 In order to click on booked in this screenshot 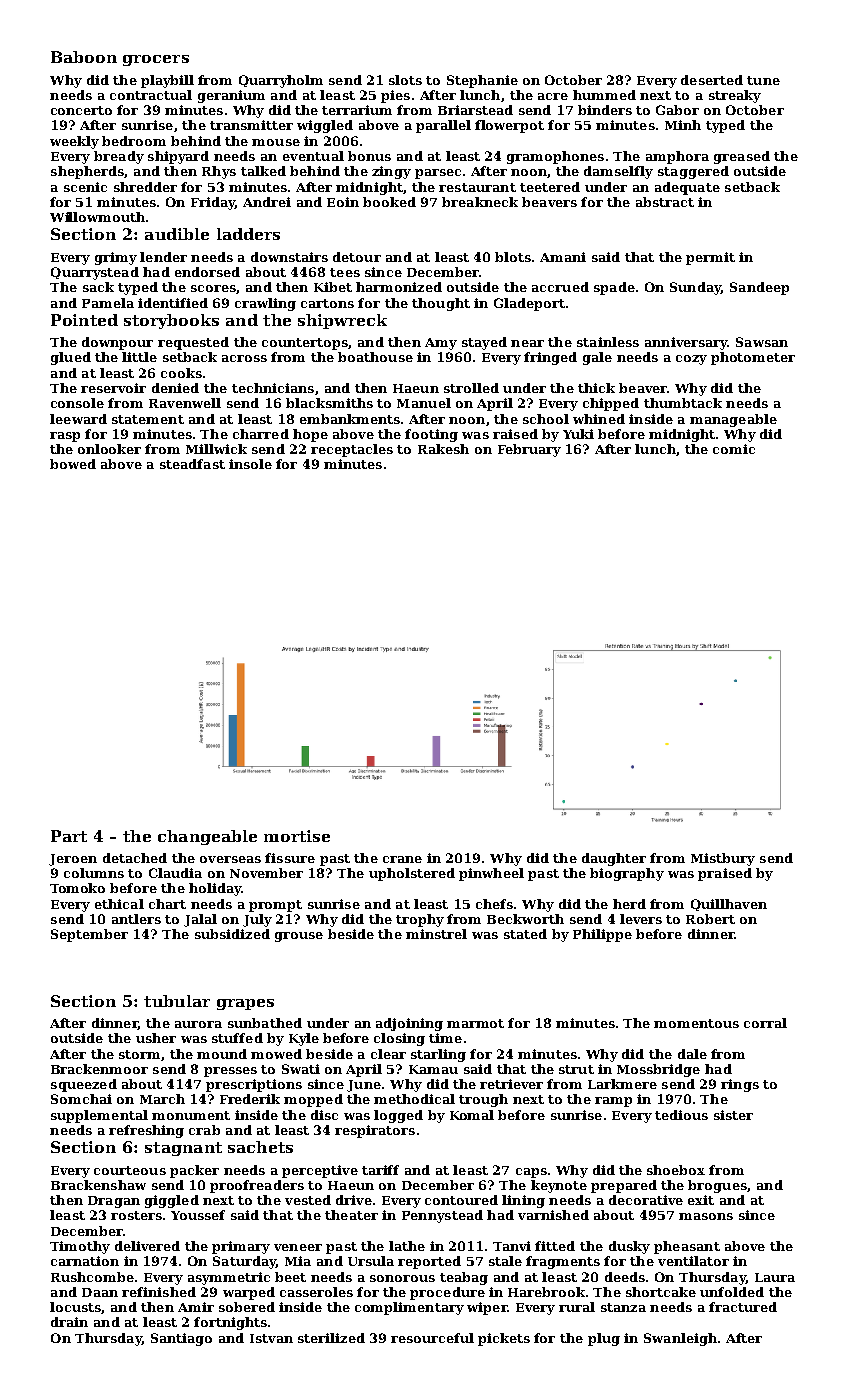, I will do `click(389, 202)`.
